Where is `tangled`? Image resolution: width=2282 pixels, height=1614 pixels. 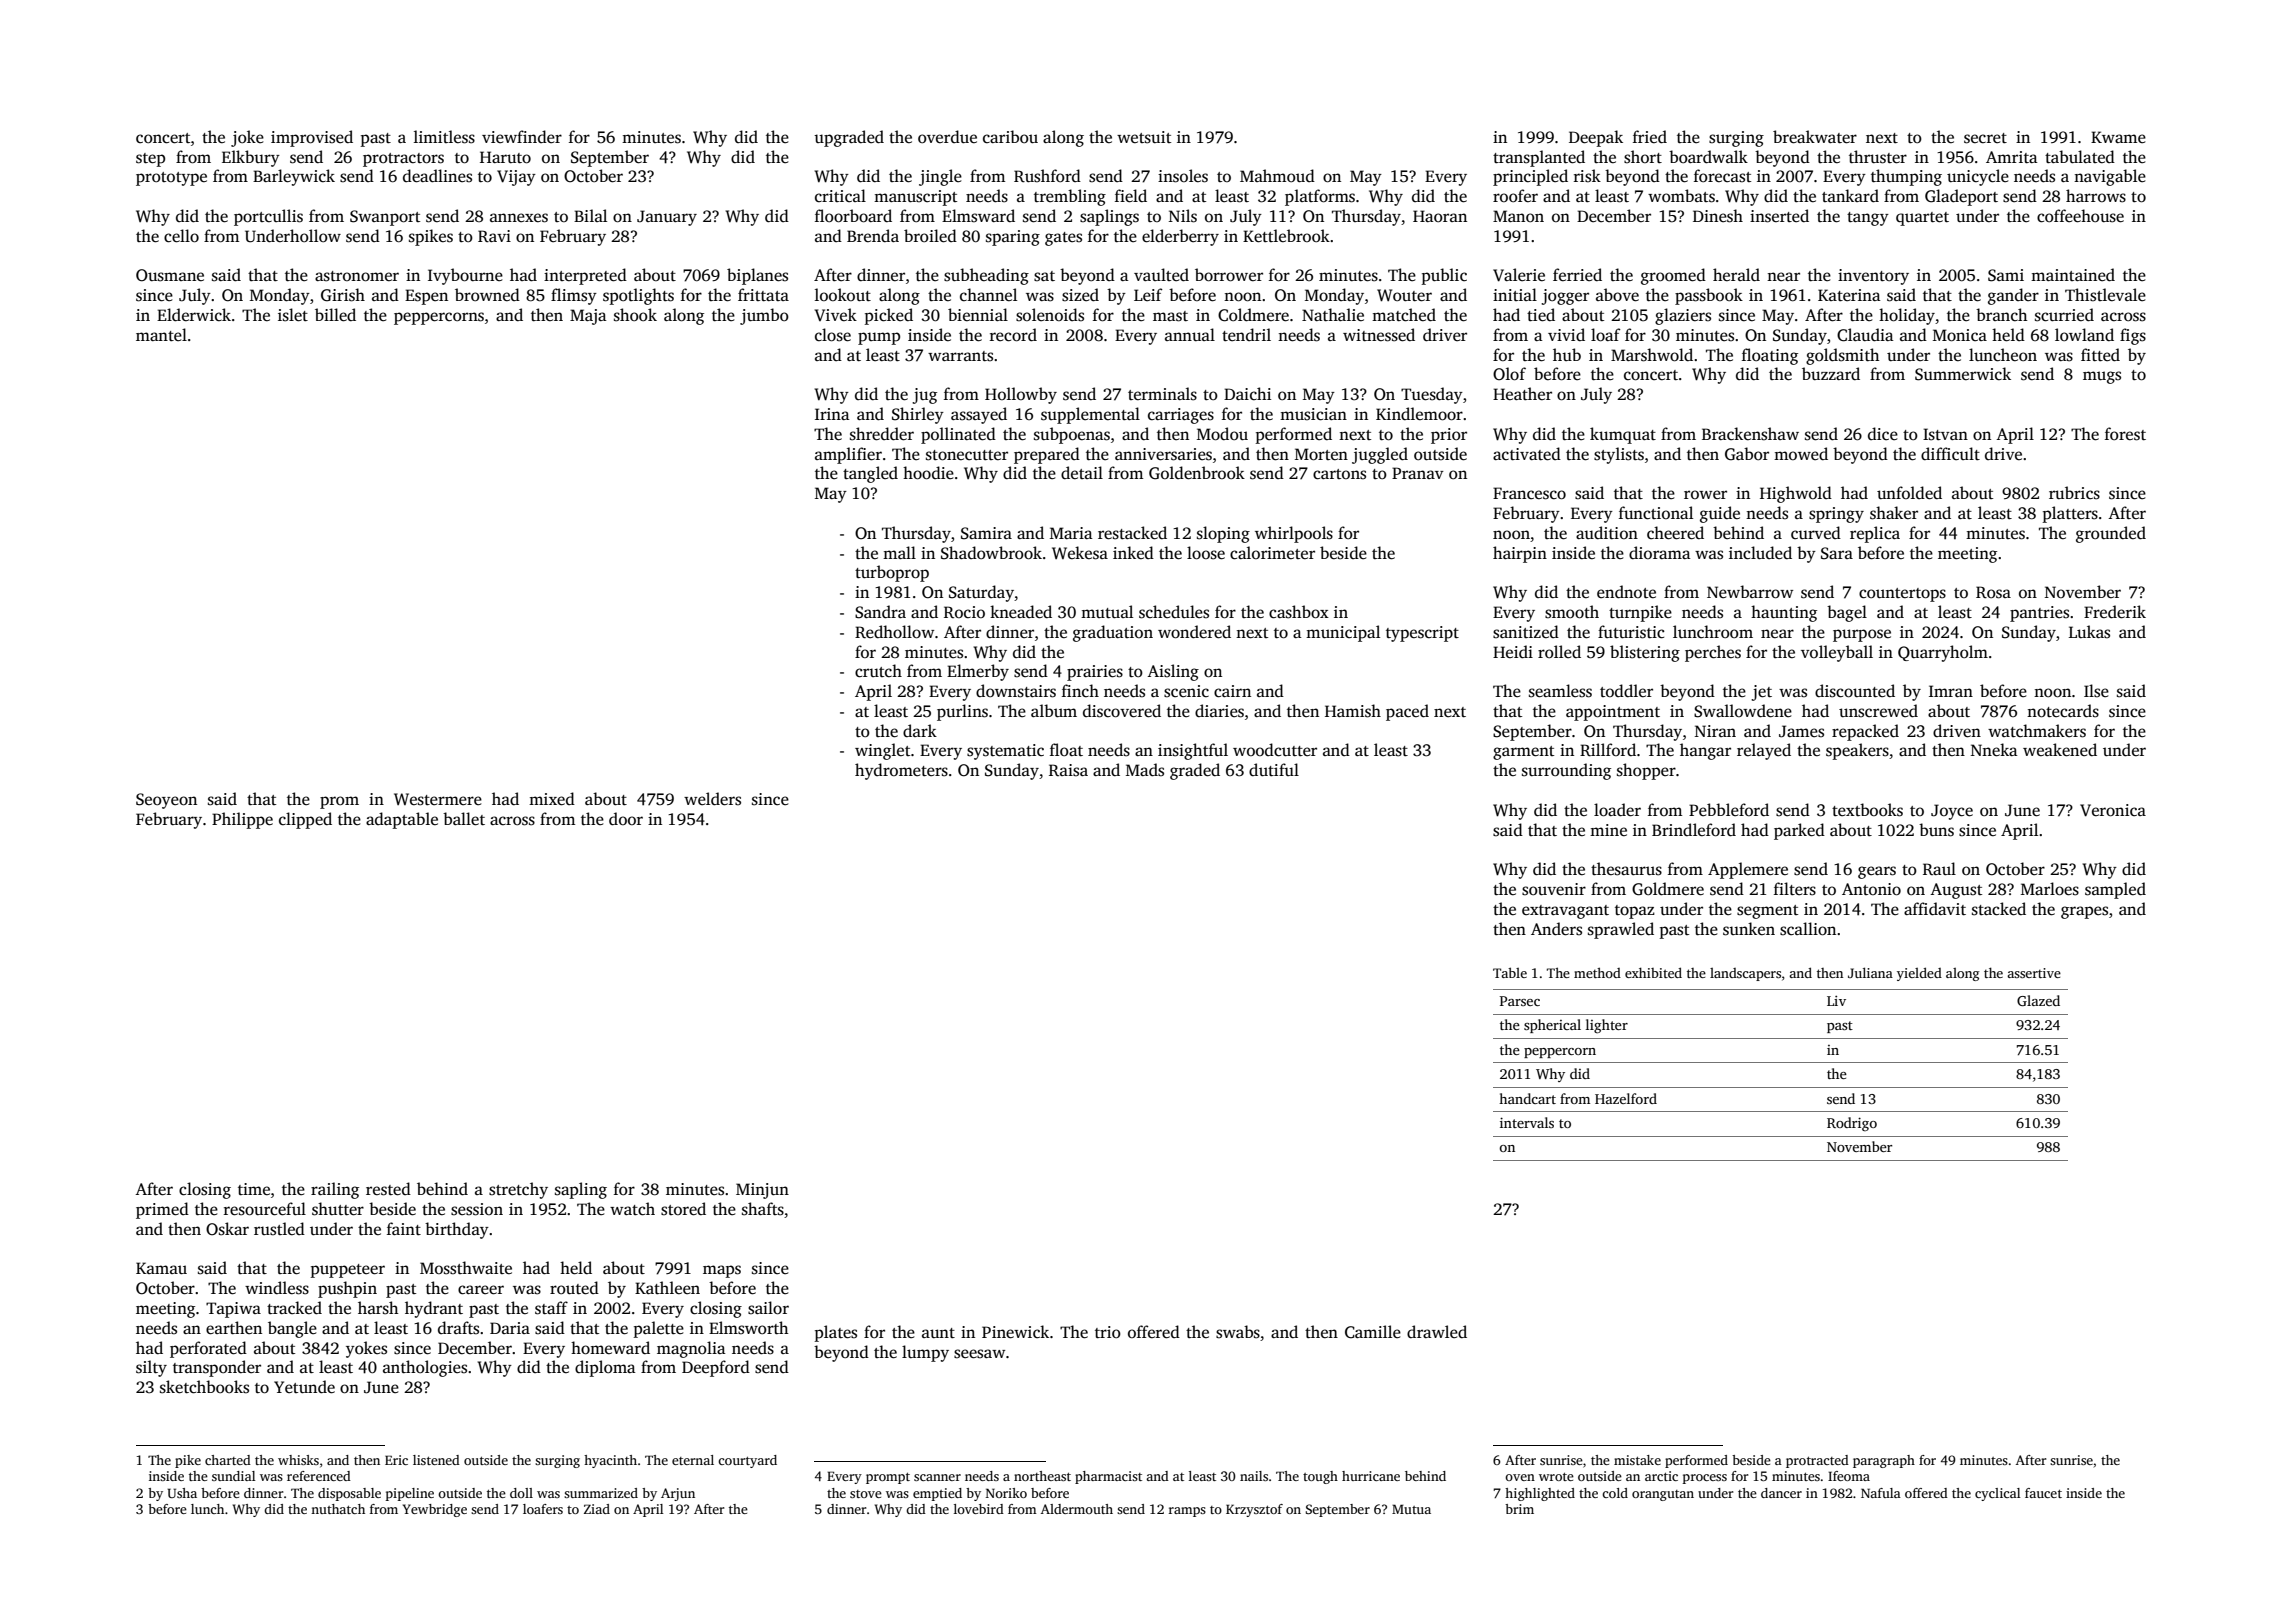
tangled is located at coordinates (870, 474).
